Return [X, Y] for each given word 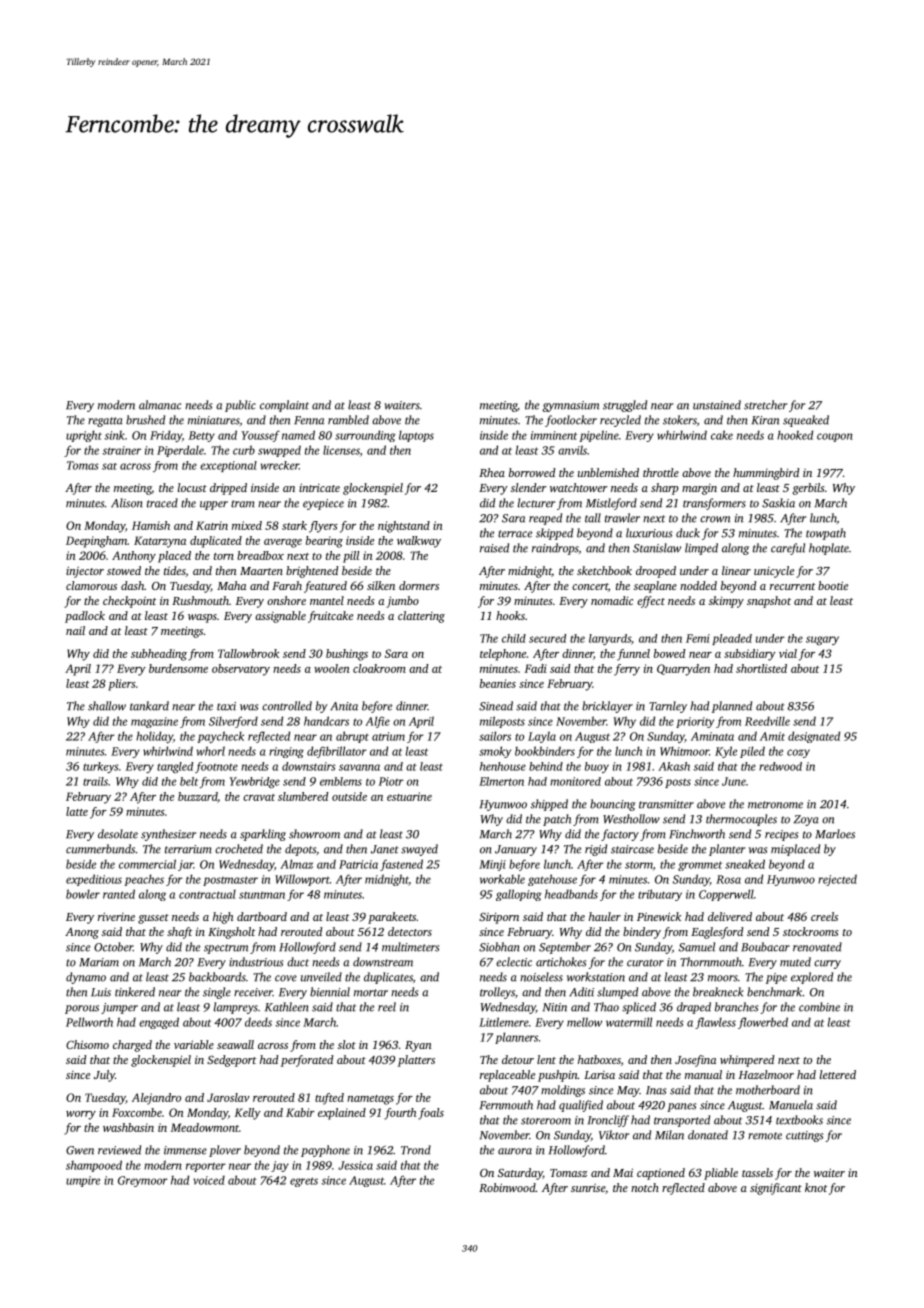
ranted [119, 894]
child [514, 638]
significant [776, 1189]
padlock [85, 617]
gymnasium [570, 406]
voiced [209, 1180]
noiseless [541, 977]
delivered [730, 916]
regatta [105, 422]
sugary [822, 640]
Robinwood [507, 1187]
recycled [620, 421]
